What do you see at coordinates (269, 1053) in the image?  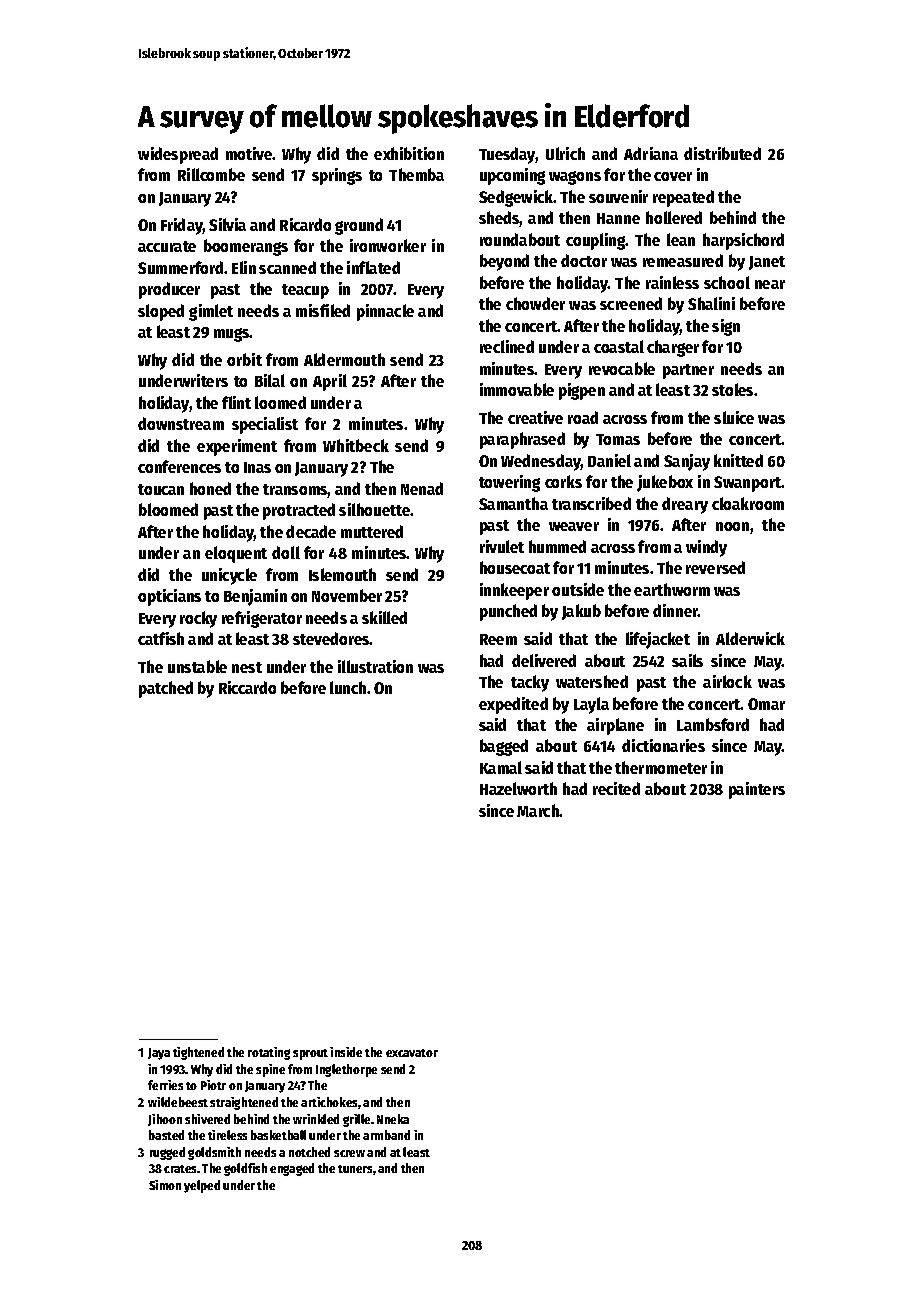 I see `rotating` at bounding box center [269, 1053].
